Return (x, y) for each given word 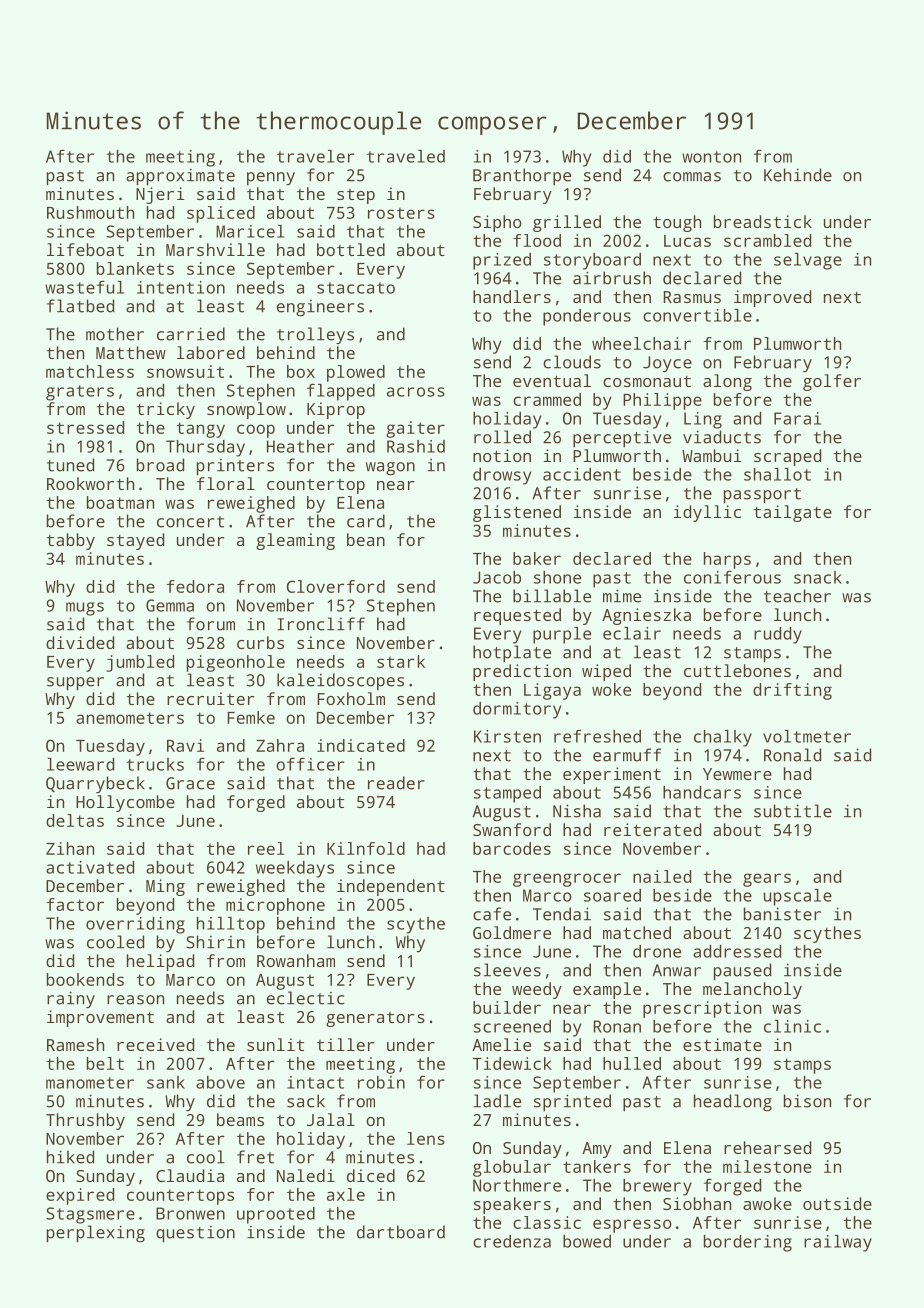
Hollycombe (125, 803)
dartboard (401, 1232)
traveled (406, 156)
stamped (507, 794)
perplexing (96, 1234)
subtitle (793, 811)
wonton (711, 157)
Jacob (497, 577)
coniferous (732, 577)
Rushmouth (90, 212)
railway (838, 1243)
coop (256, 431)
